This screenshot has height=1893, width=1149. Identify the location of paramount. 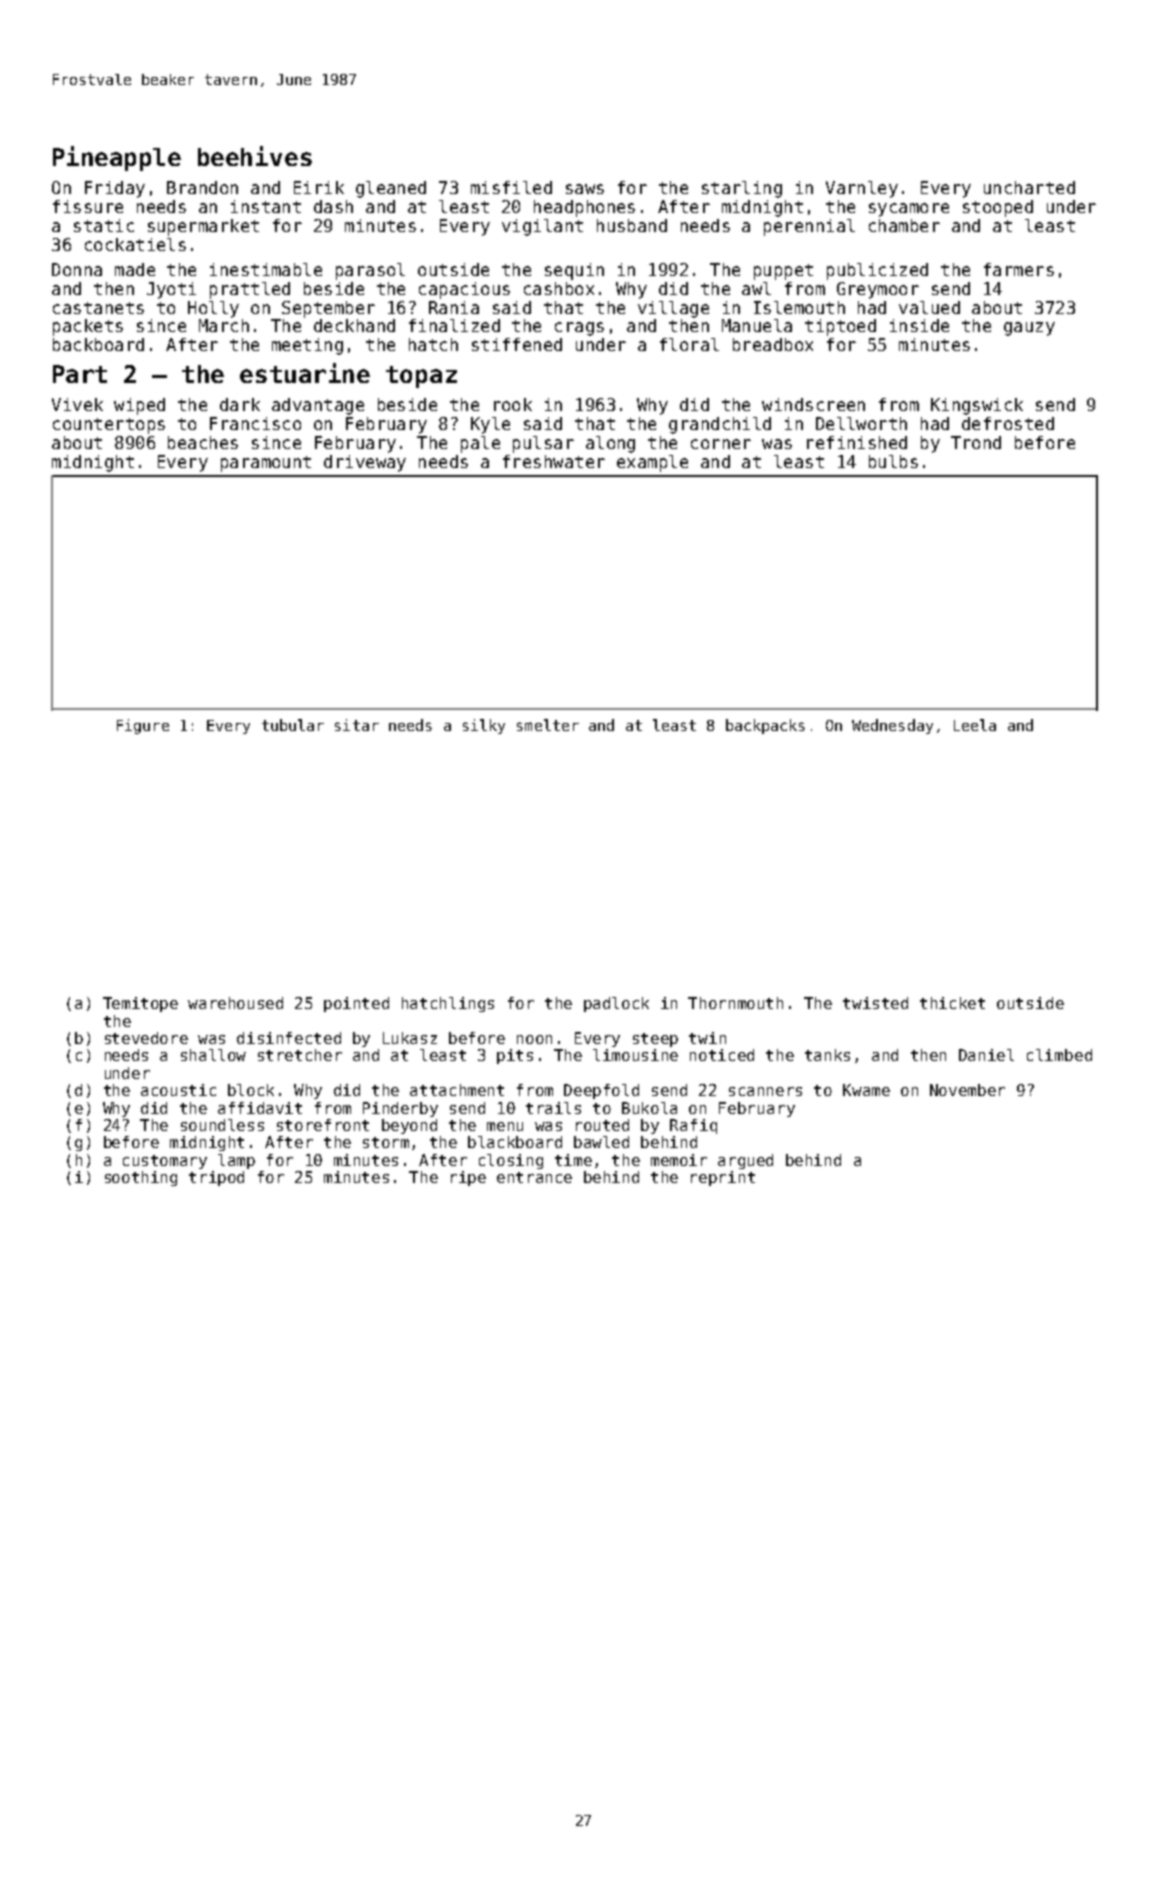
(266, 464).
